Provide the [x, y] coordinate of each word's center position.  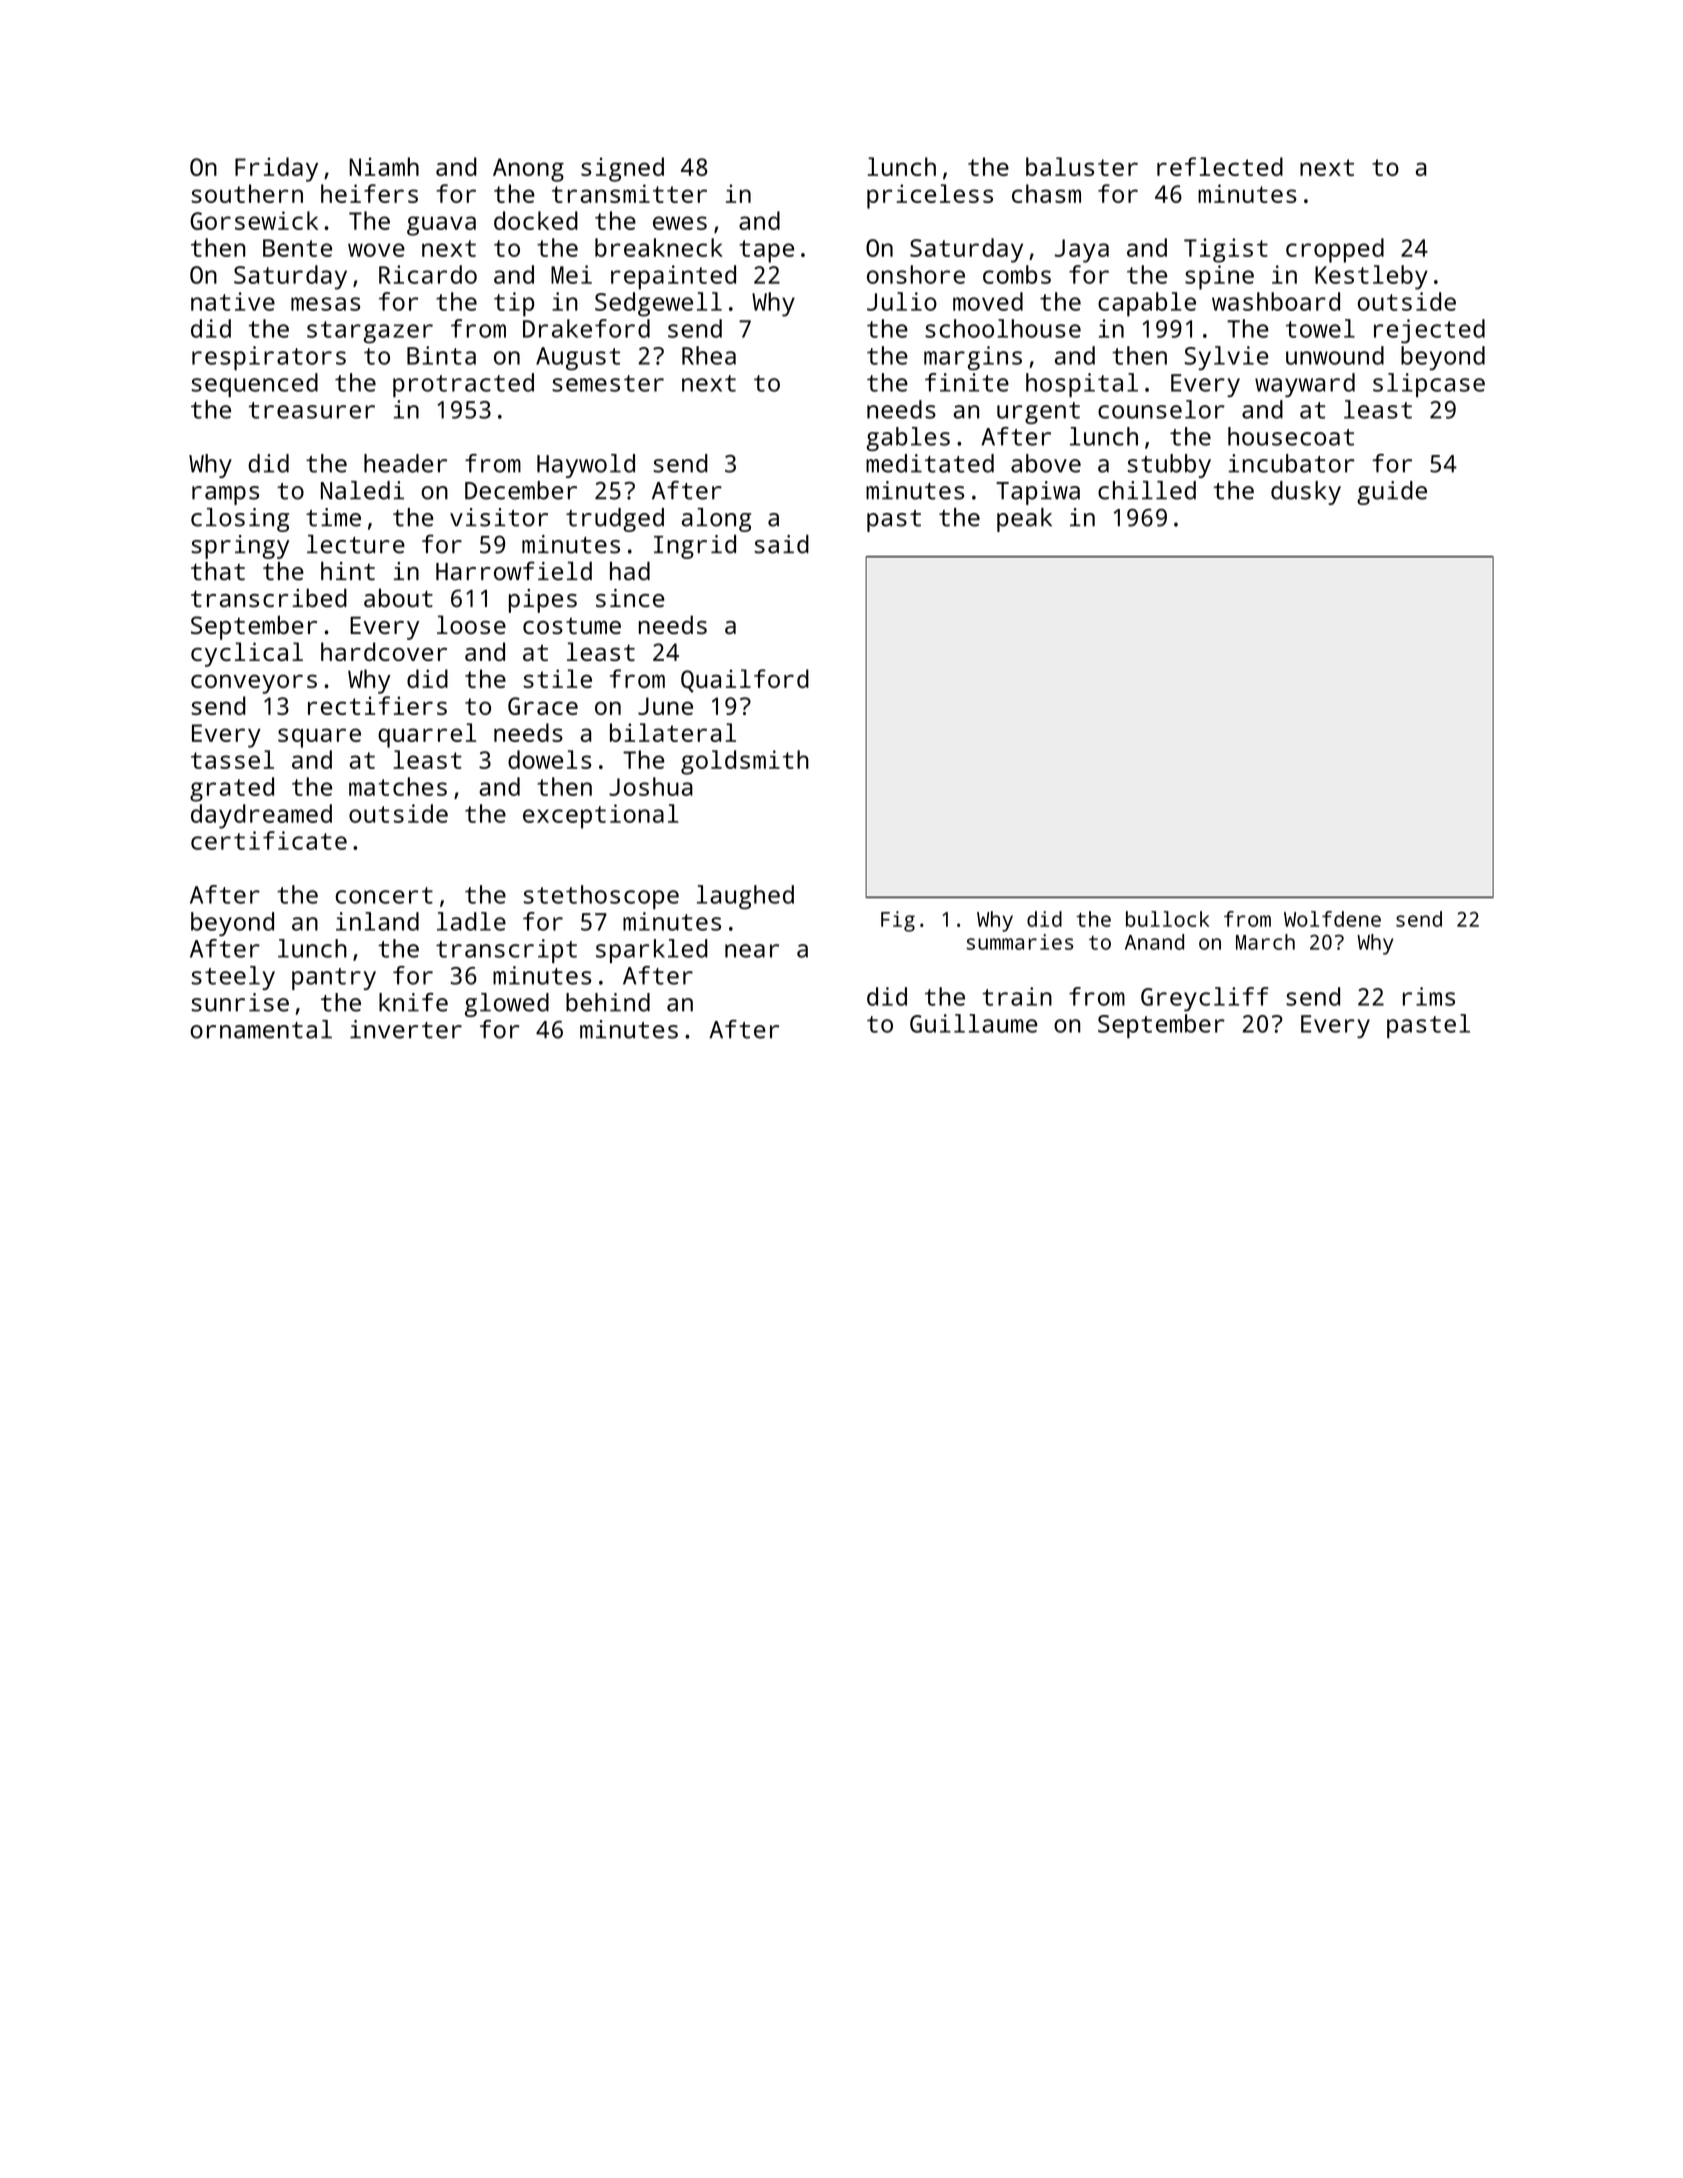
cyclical [247, 654]
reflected [1220, 166]
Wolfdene [1332, 919]
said [781, 544]
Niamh [384, 166]
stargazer [370, 332]
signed [622, 169]
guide [1392, 493]
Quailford [745, 681]
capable [1147, 304]
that [218, 571]
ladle [471, 921]
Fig [898, 921]
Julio [902, 301]
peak [1024, 520]
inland [377, 921]
